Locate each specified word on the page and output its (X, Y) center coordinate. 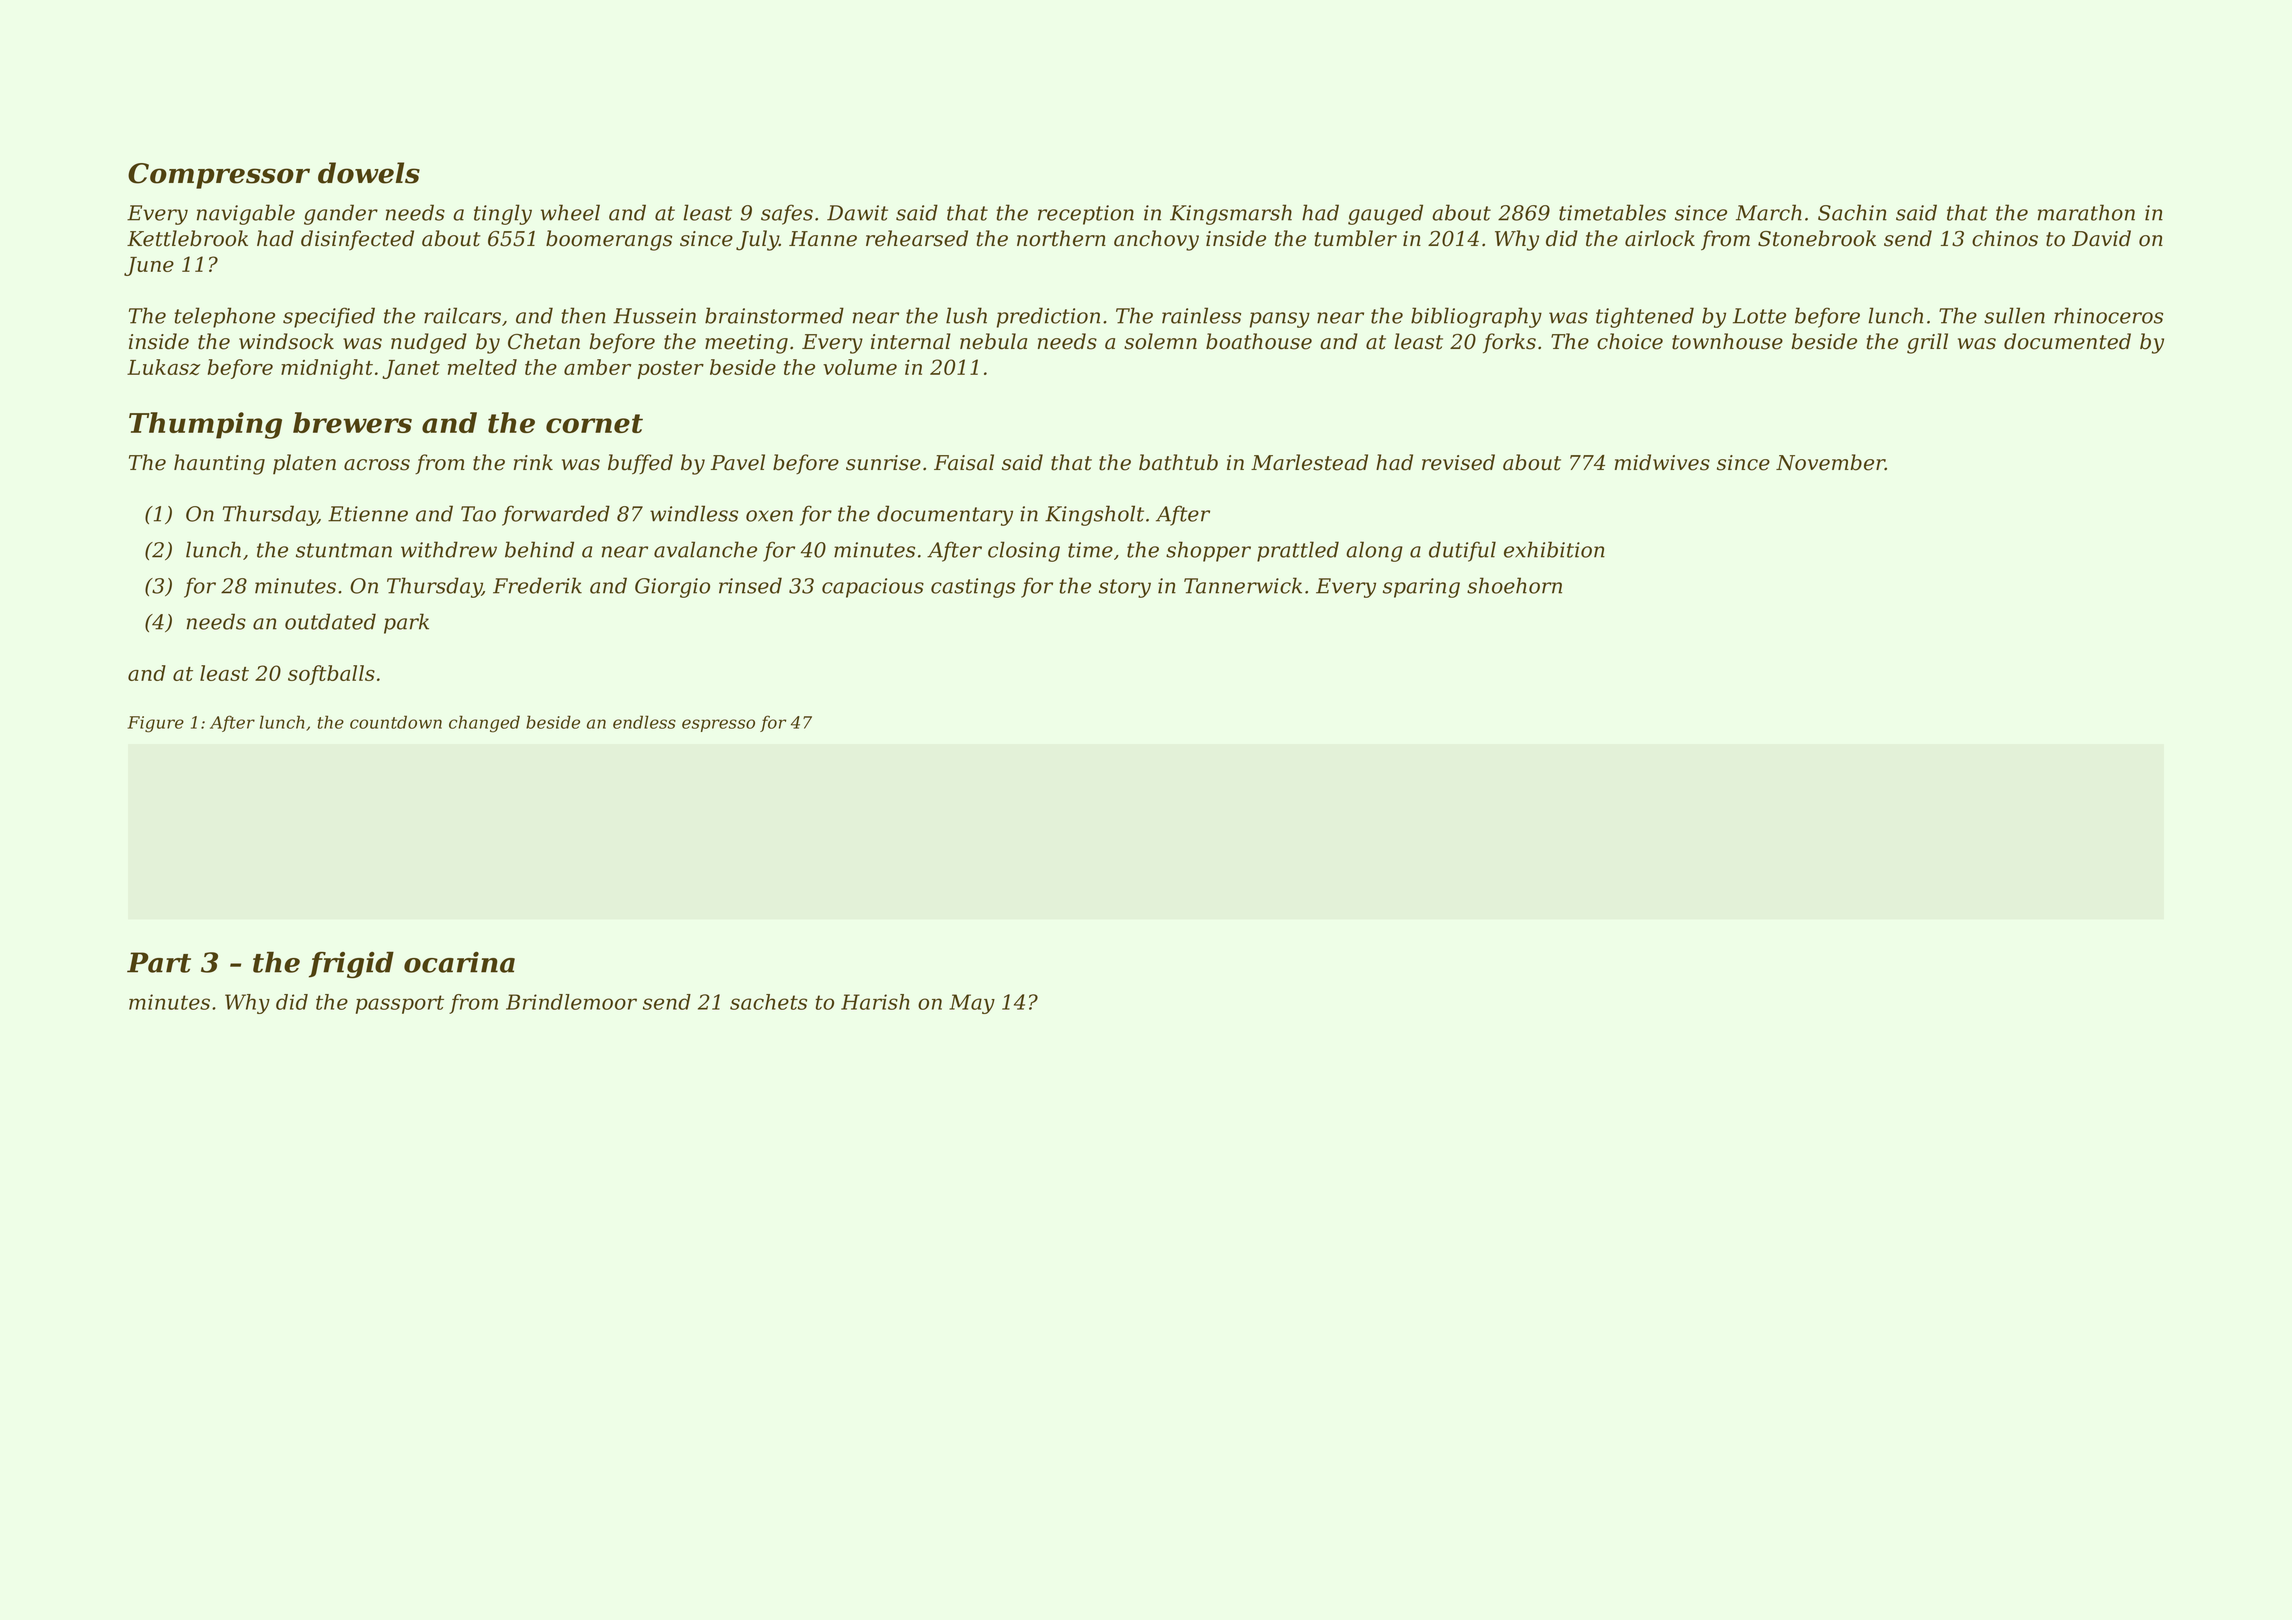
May (972, 1004)
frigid (351, 964)
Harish (875, 1002)
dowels (369, 173)
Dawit (857, 213)
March (1769, 212)
